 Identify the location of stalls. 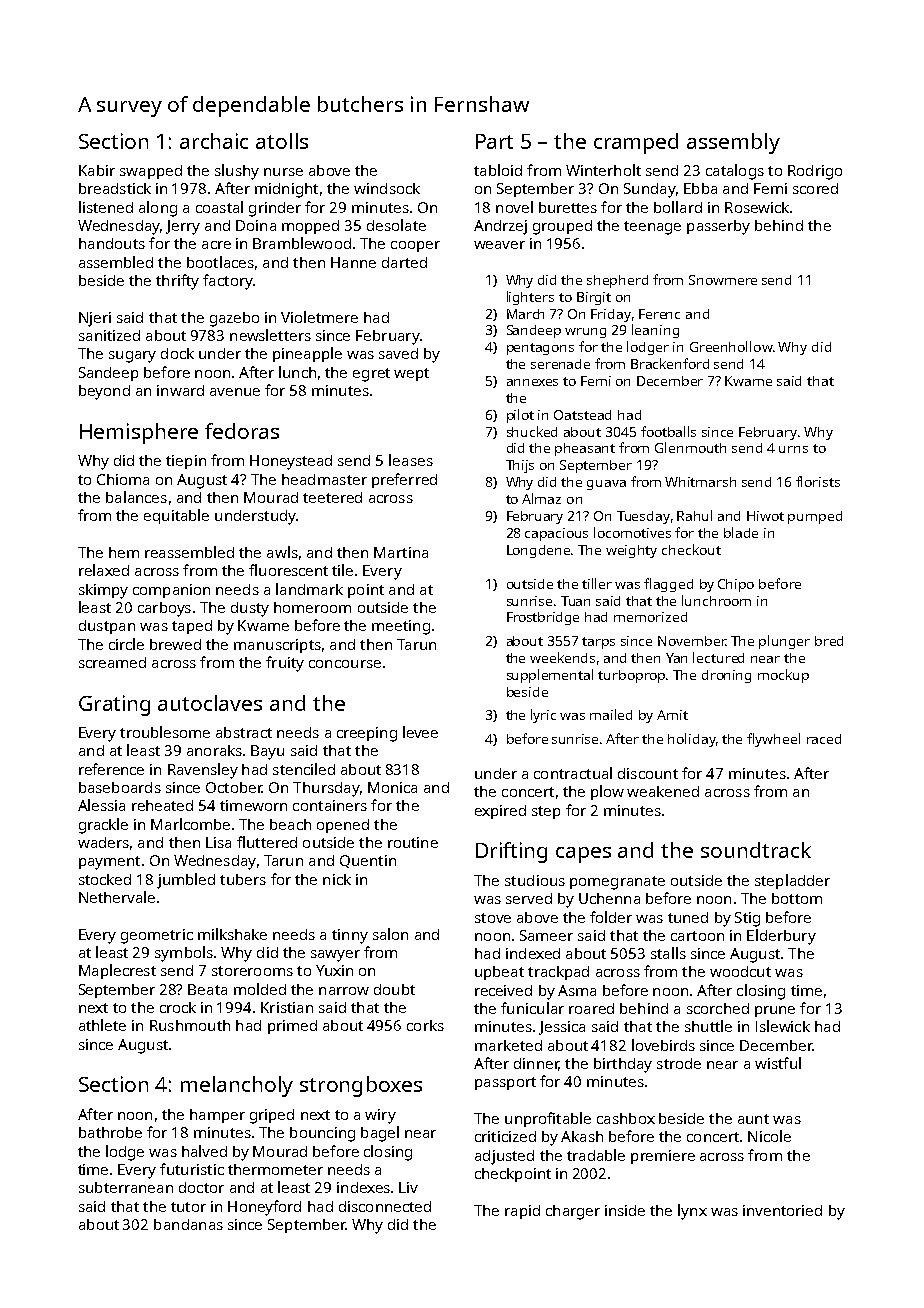
(668, 953).
